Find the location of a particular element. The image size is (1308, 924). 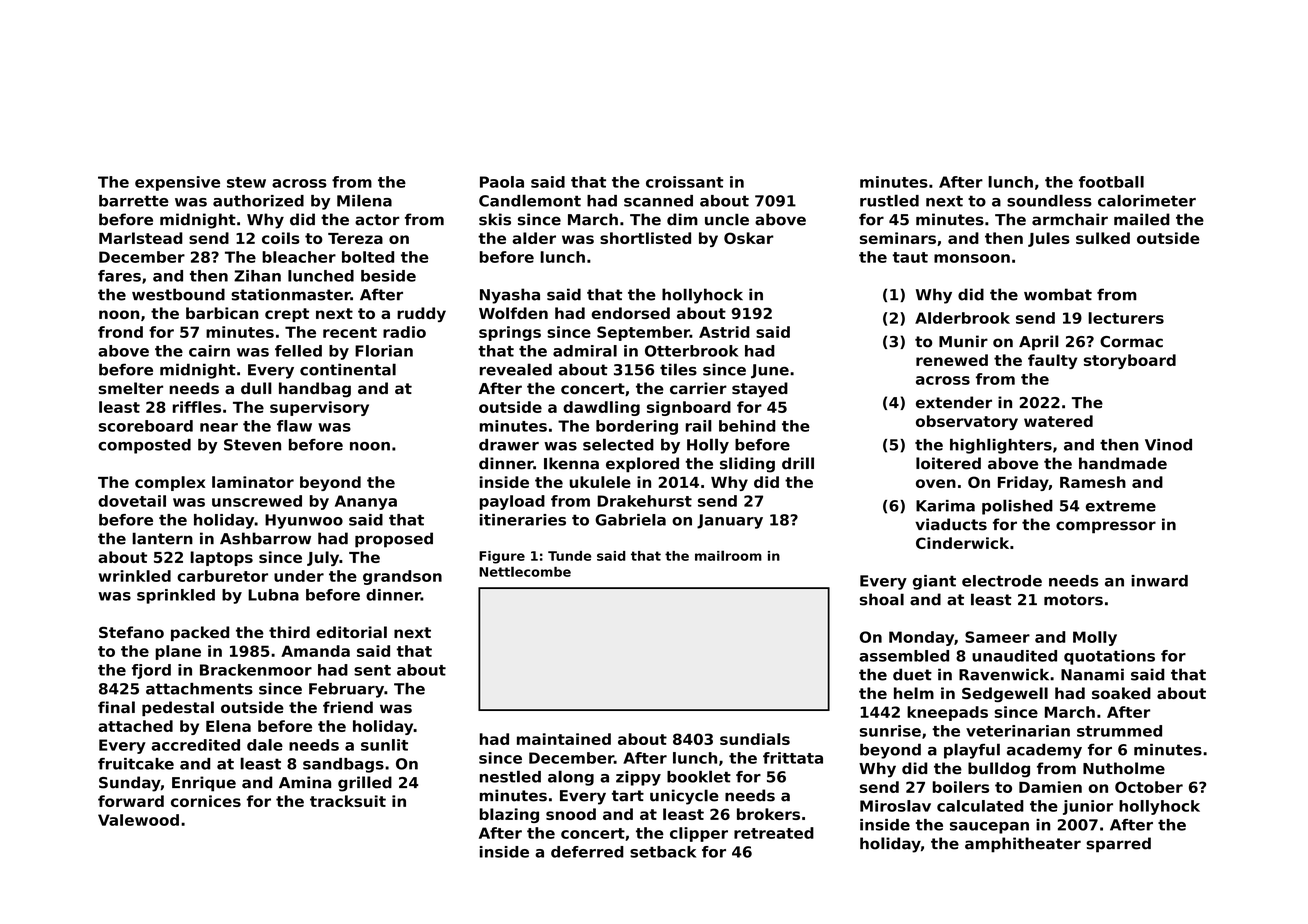

monsoon is located at coordinates (972, 258).
